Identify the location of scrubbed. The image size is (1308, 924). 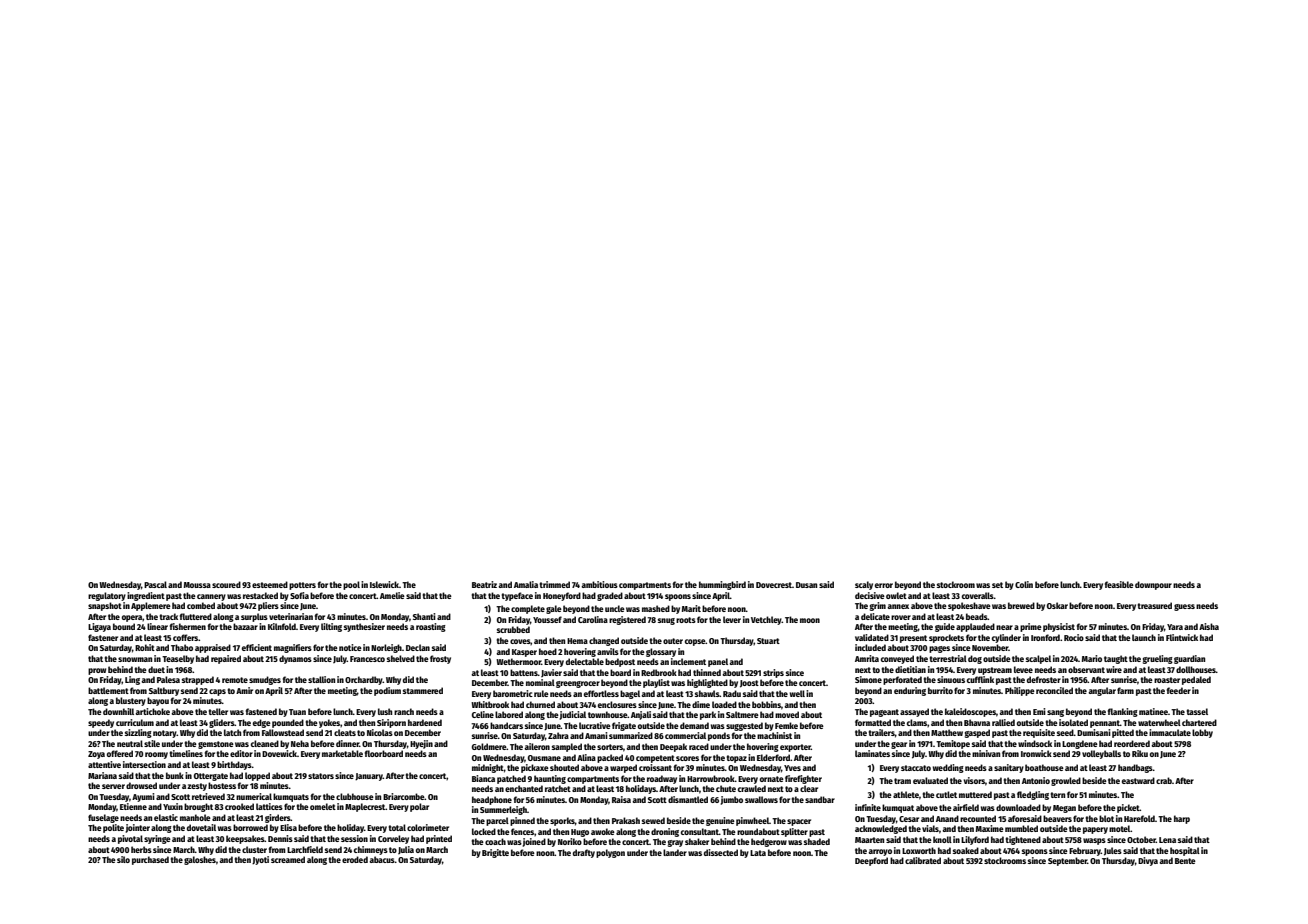
(513, 629).
